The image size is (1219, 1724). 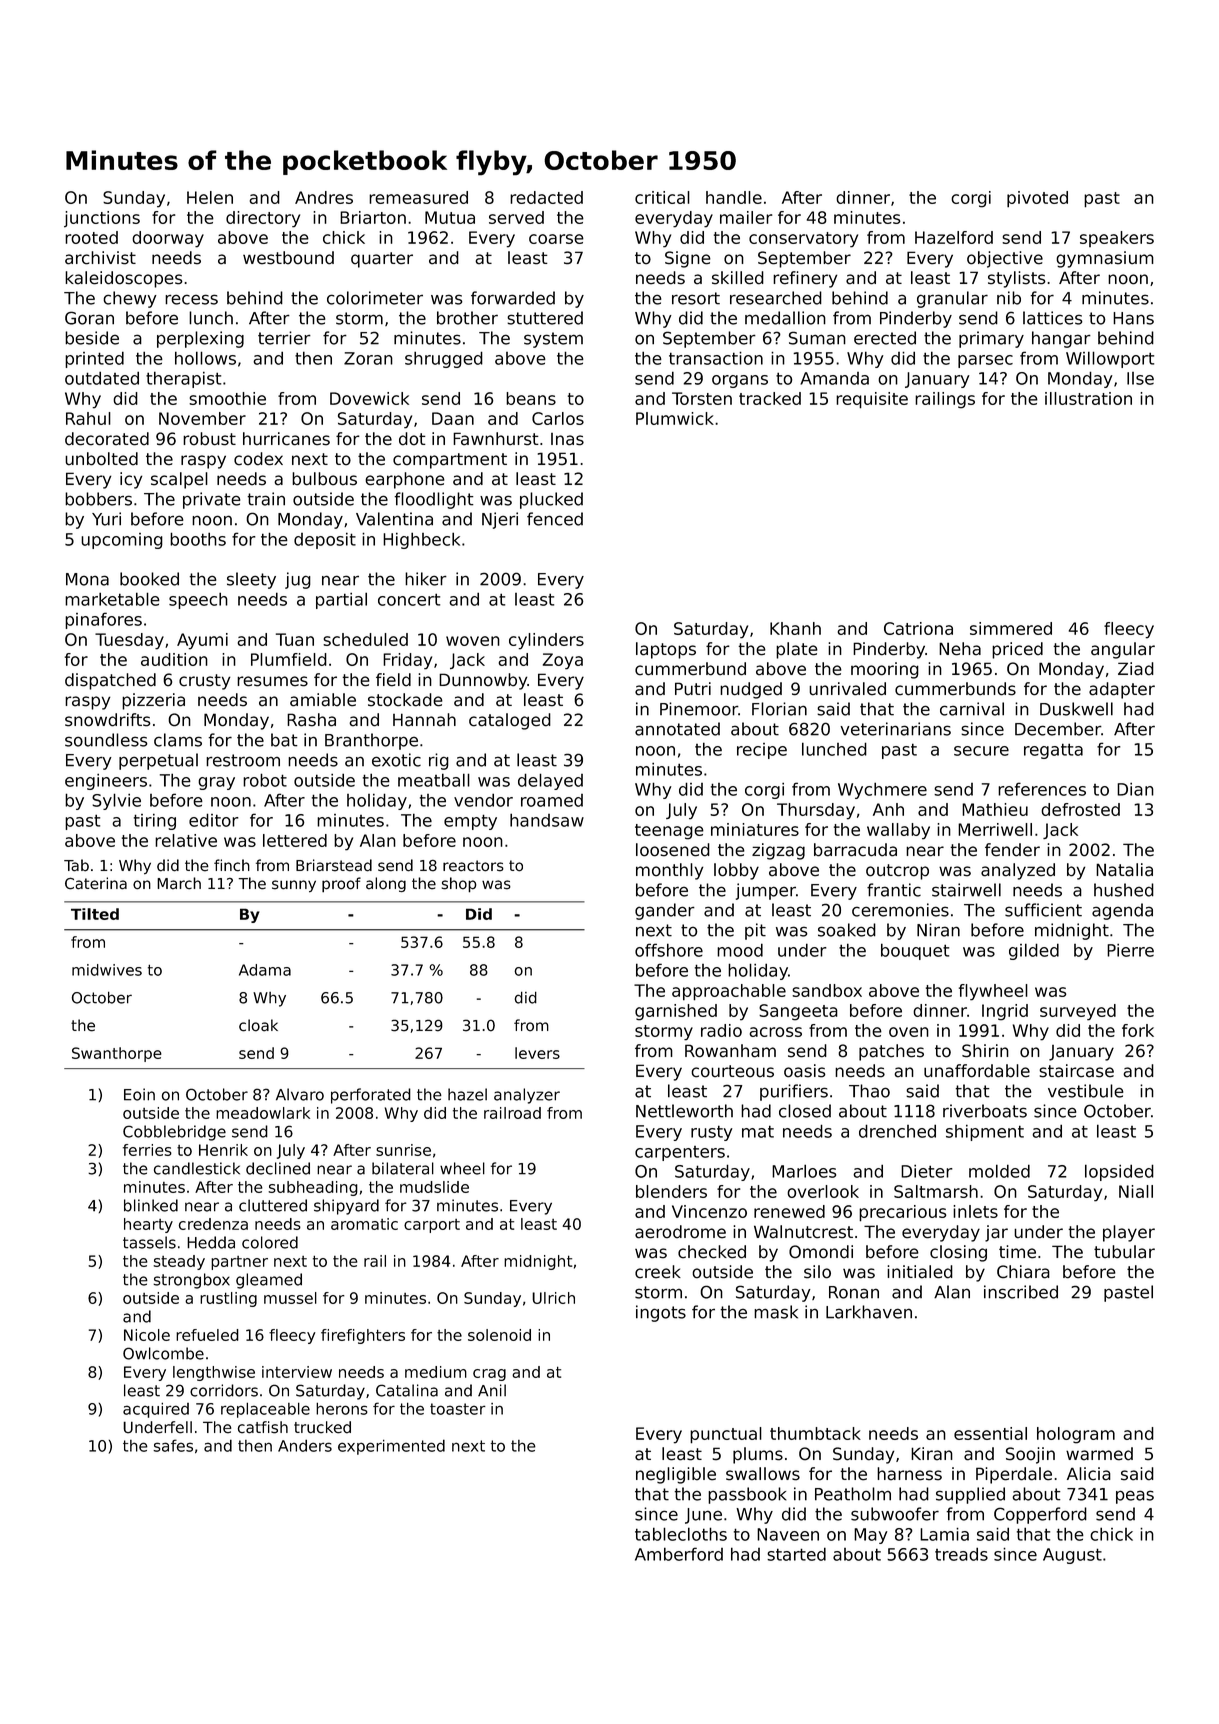 I want to click on handle, so click(x=734, y=197).
